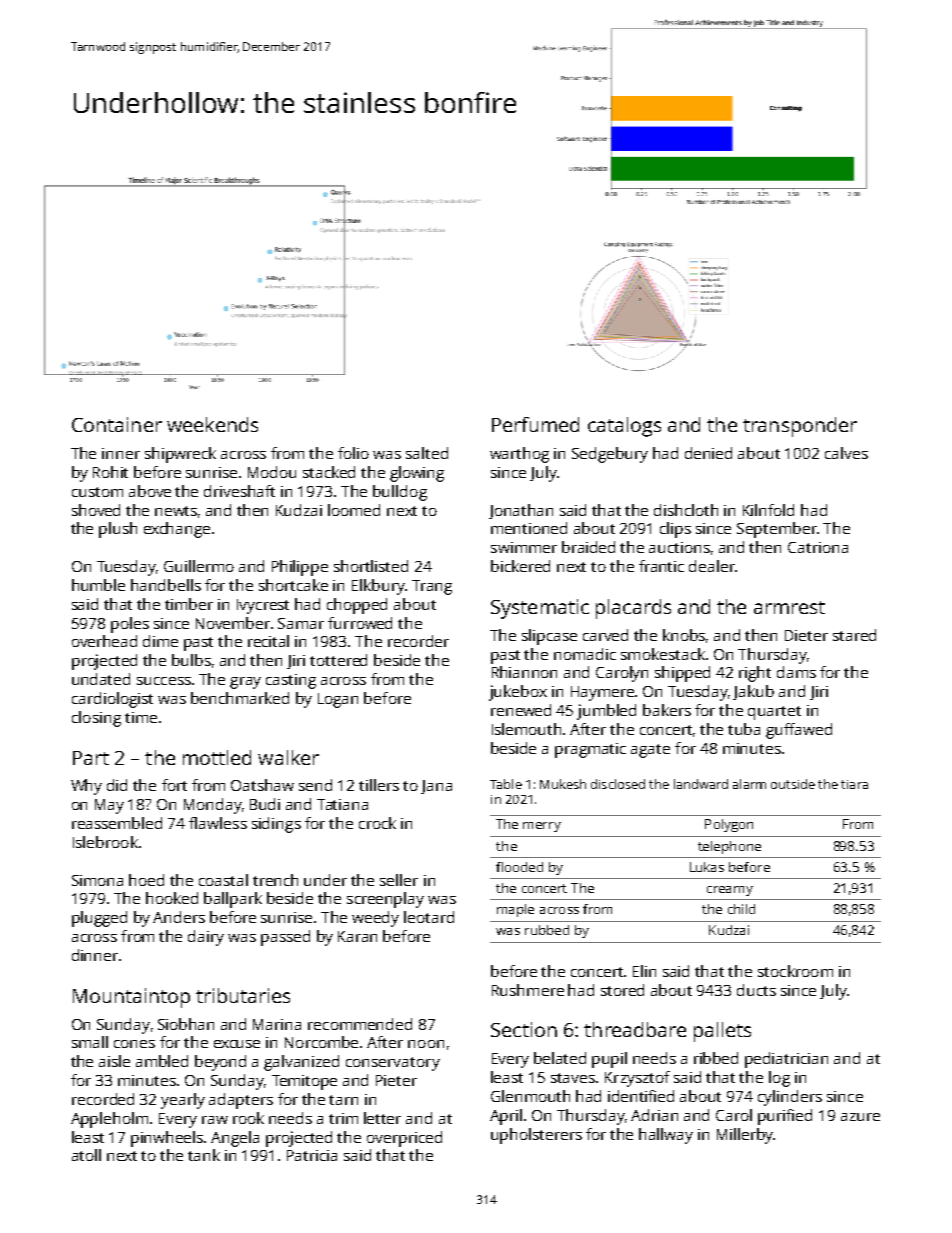  What do you see at coordinates (536, 1136) in the image?
I see `upholsterers` at bounding box center [536, 1136].
